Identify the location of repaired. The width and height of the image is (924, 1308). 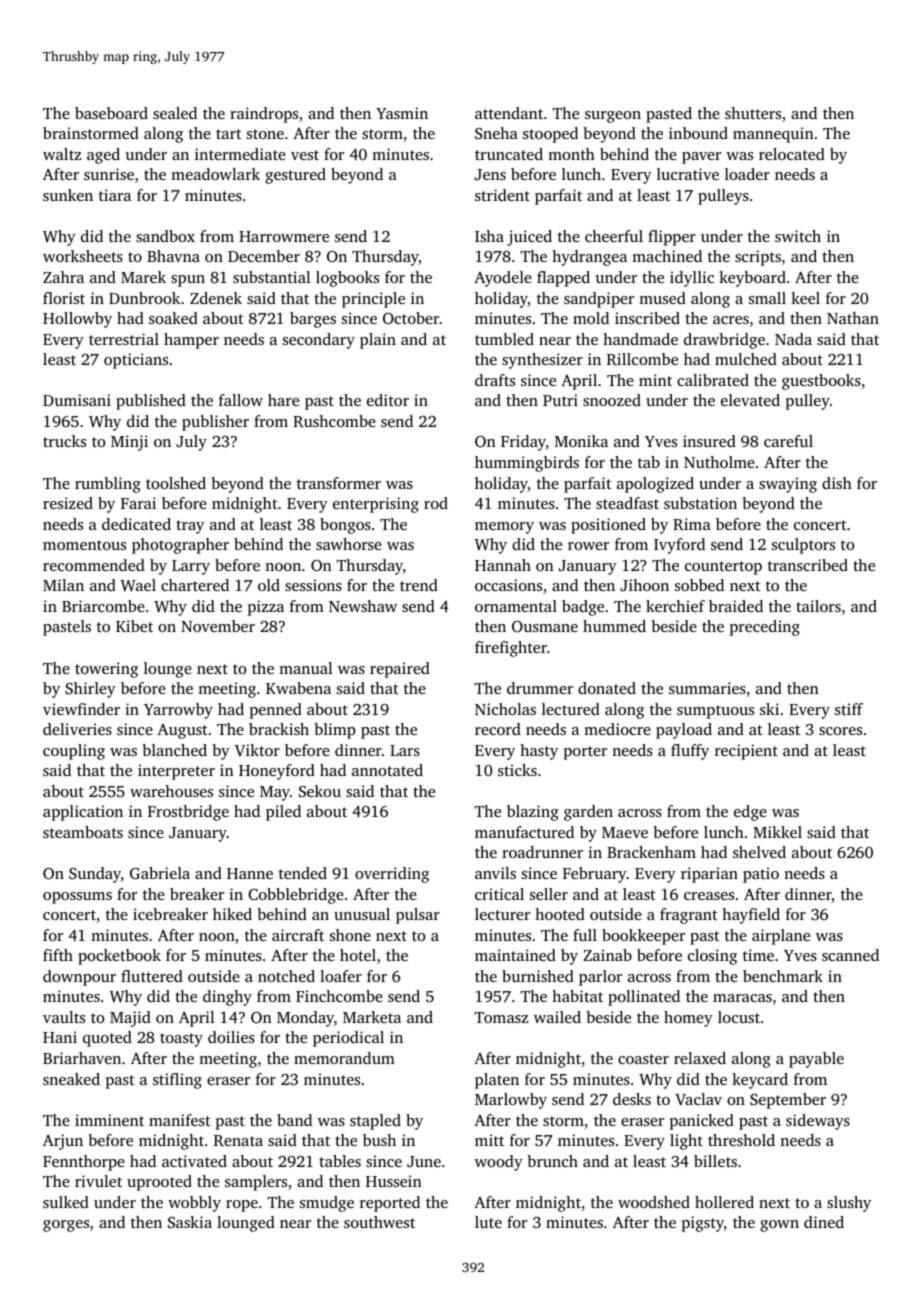
(400, 670).
